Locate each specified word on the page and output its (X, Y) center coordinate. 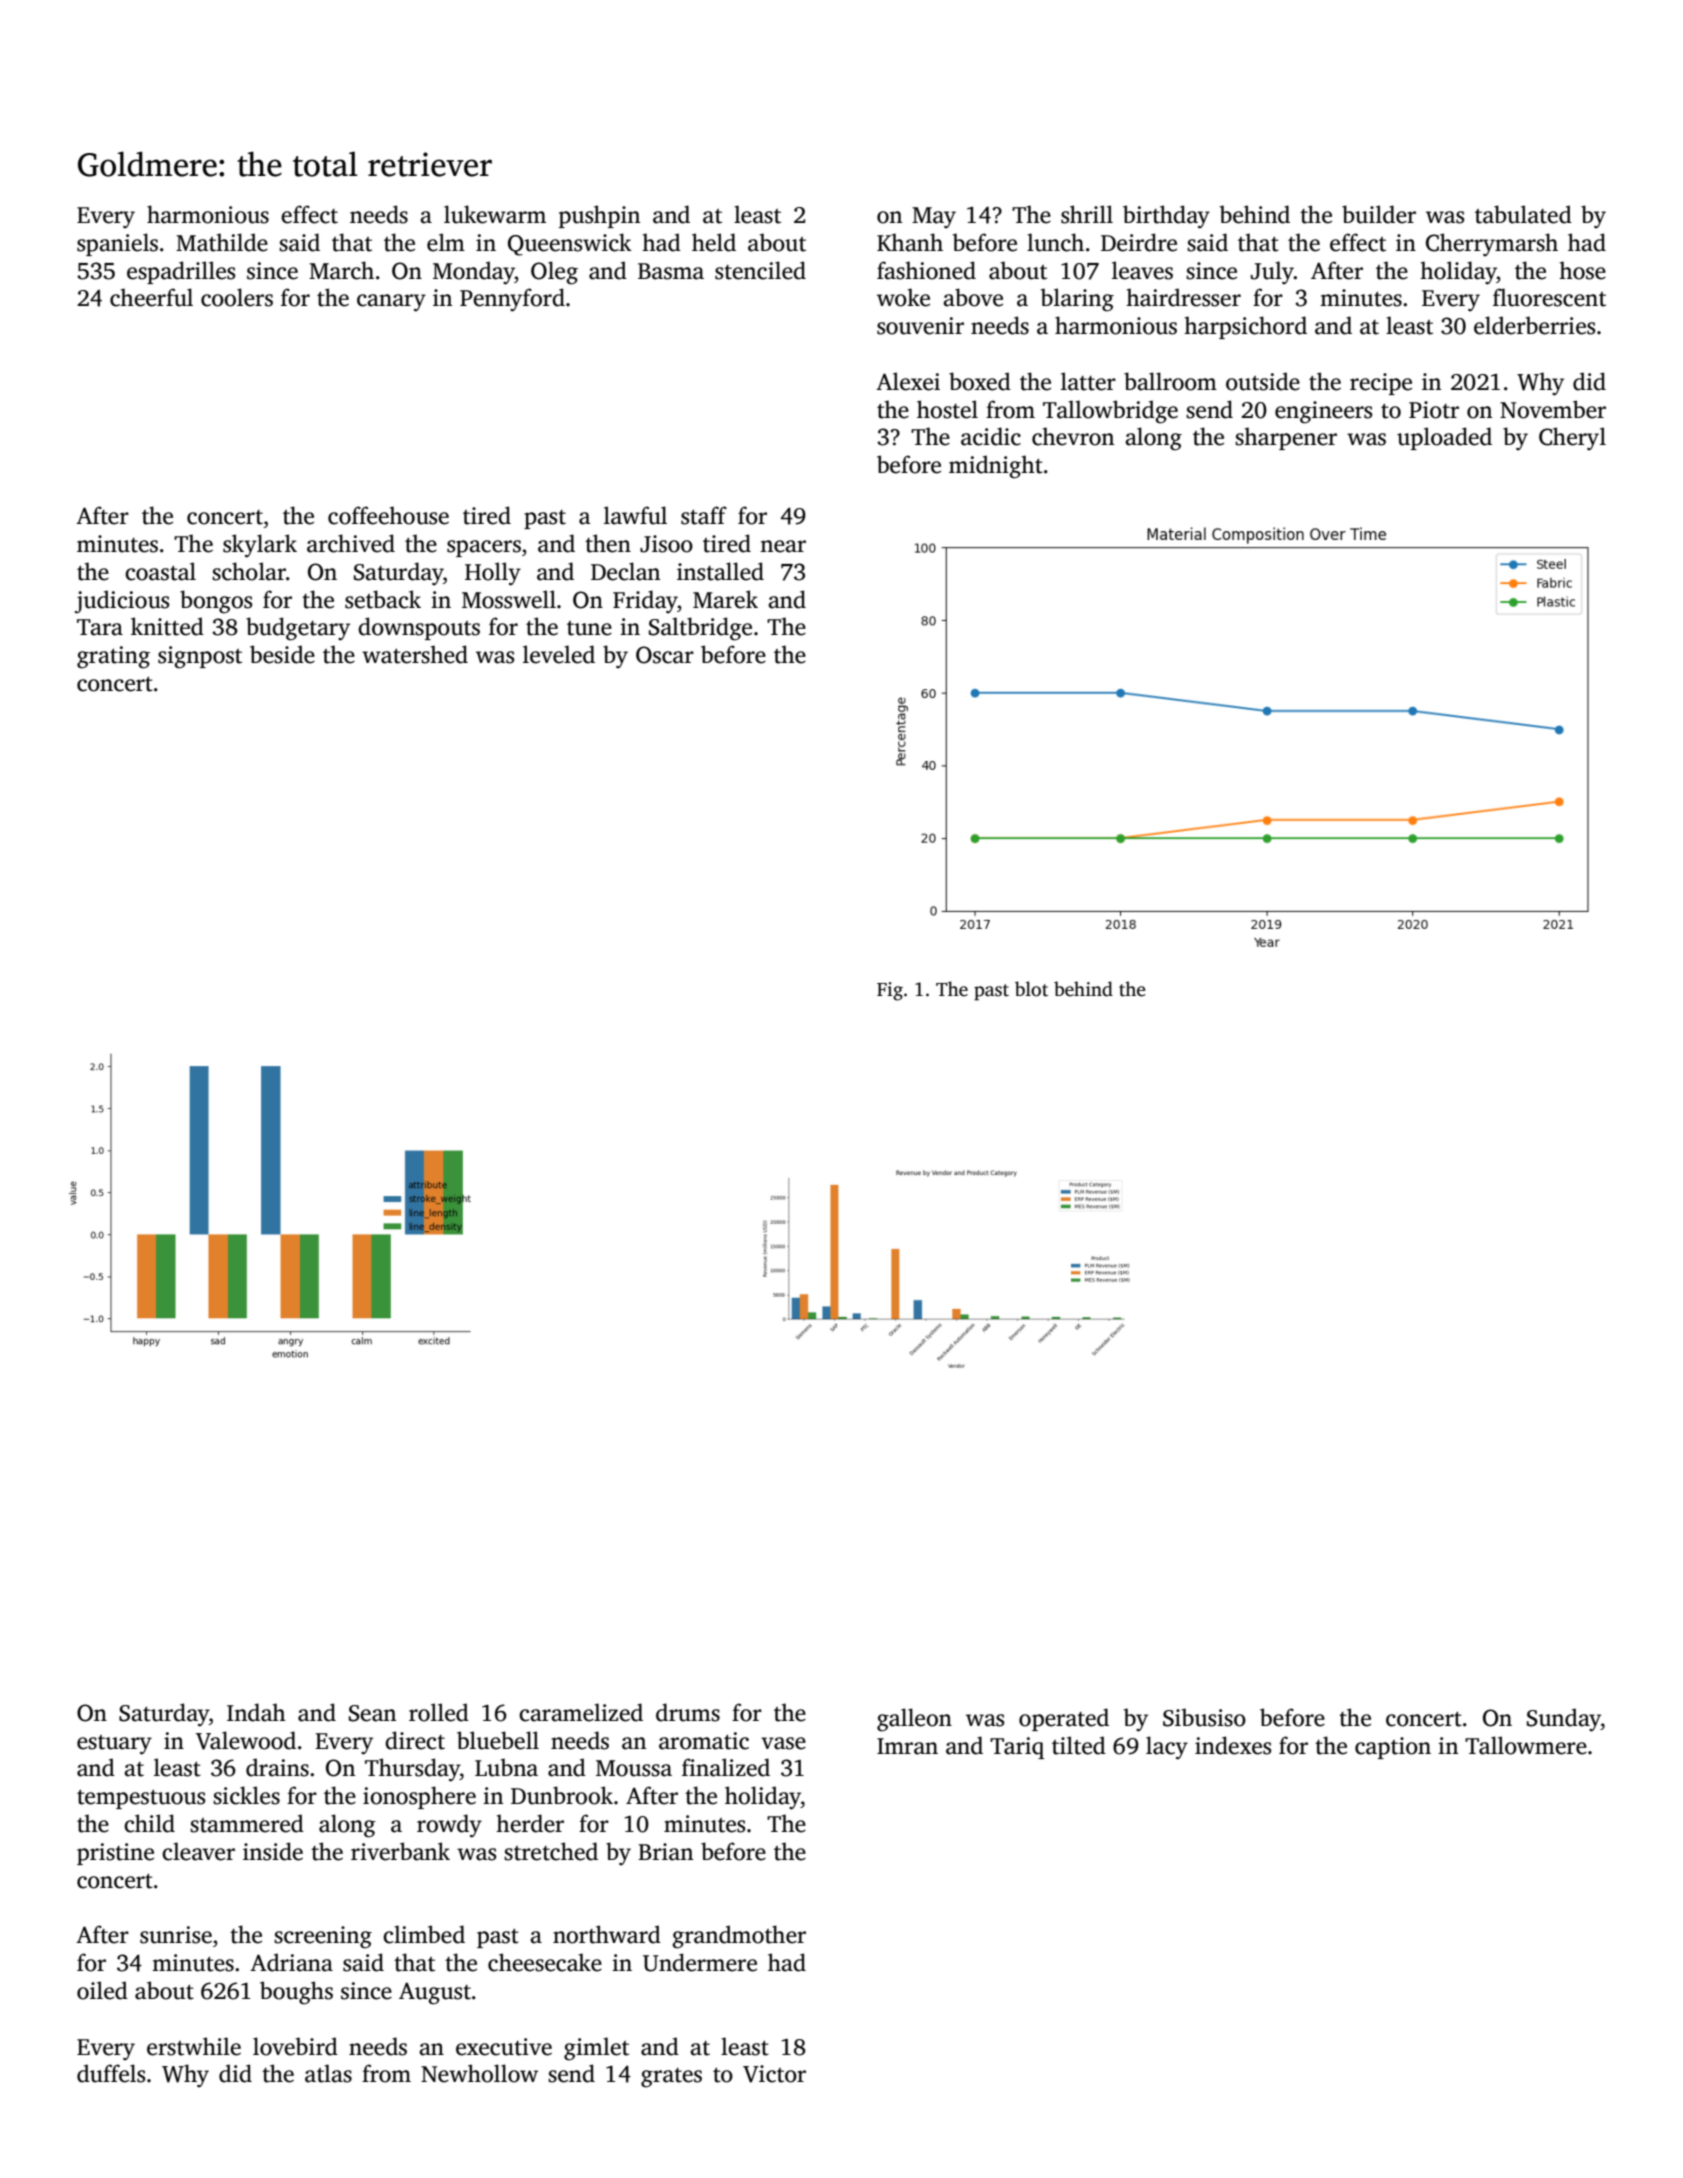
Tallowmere (1526, 1745)
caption (1393, 1748)
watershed (415, 654)
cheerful (151, 297)
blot (1031, 989)
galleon (914, 1720)
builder (1379, 214)
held (714, 242)
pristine (115, 1854)
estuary (114, 1745)
